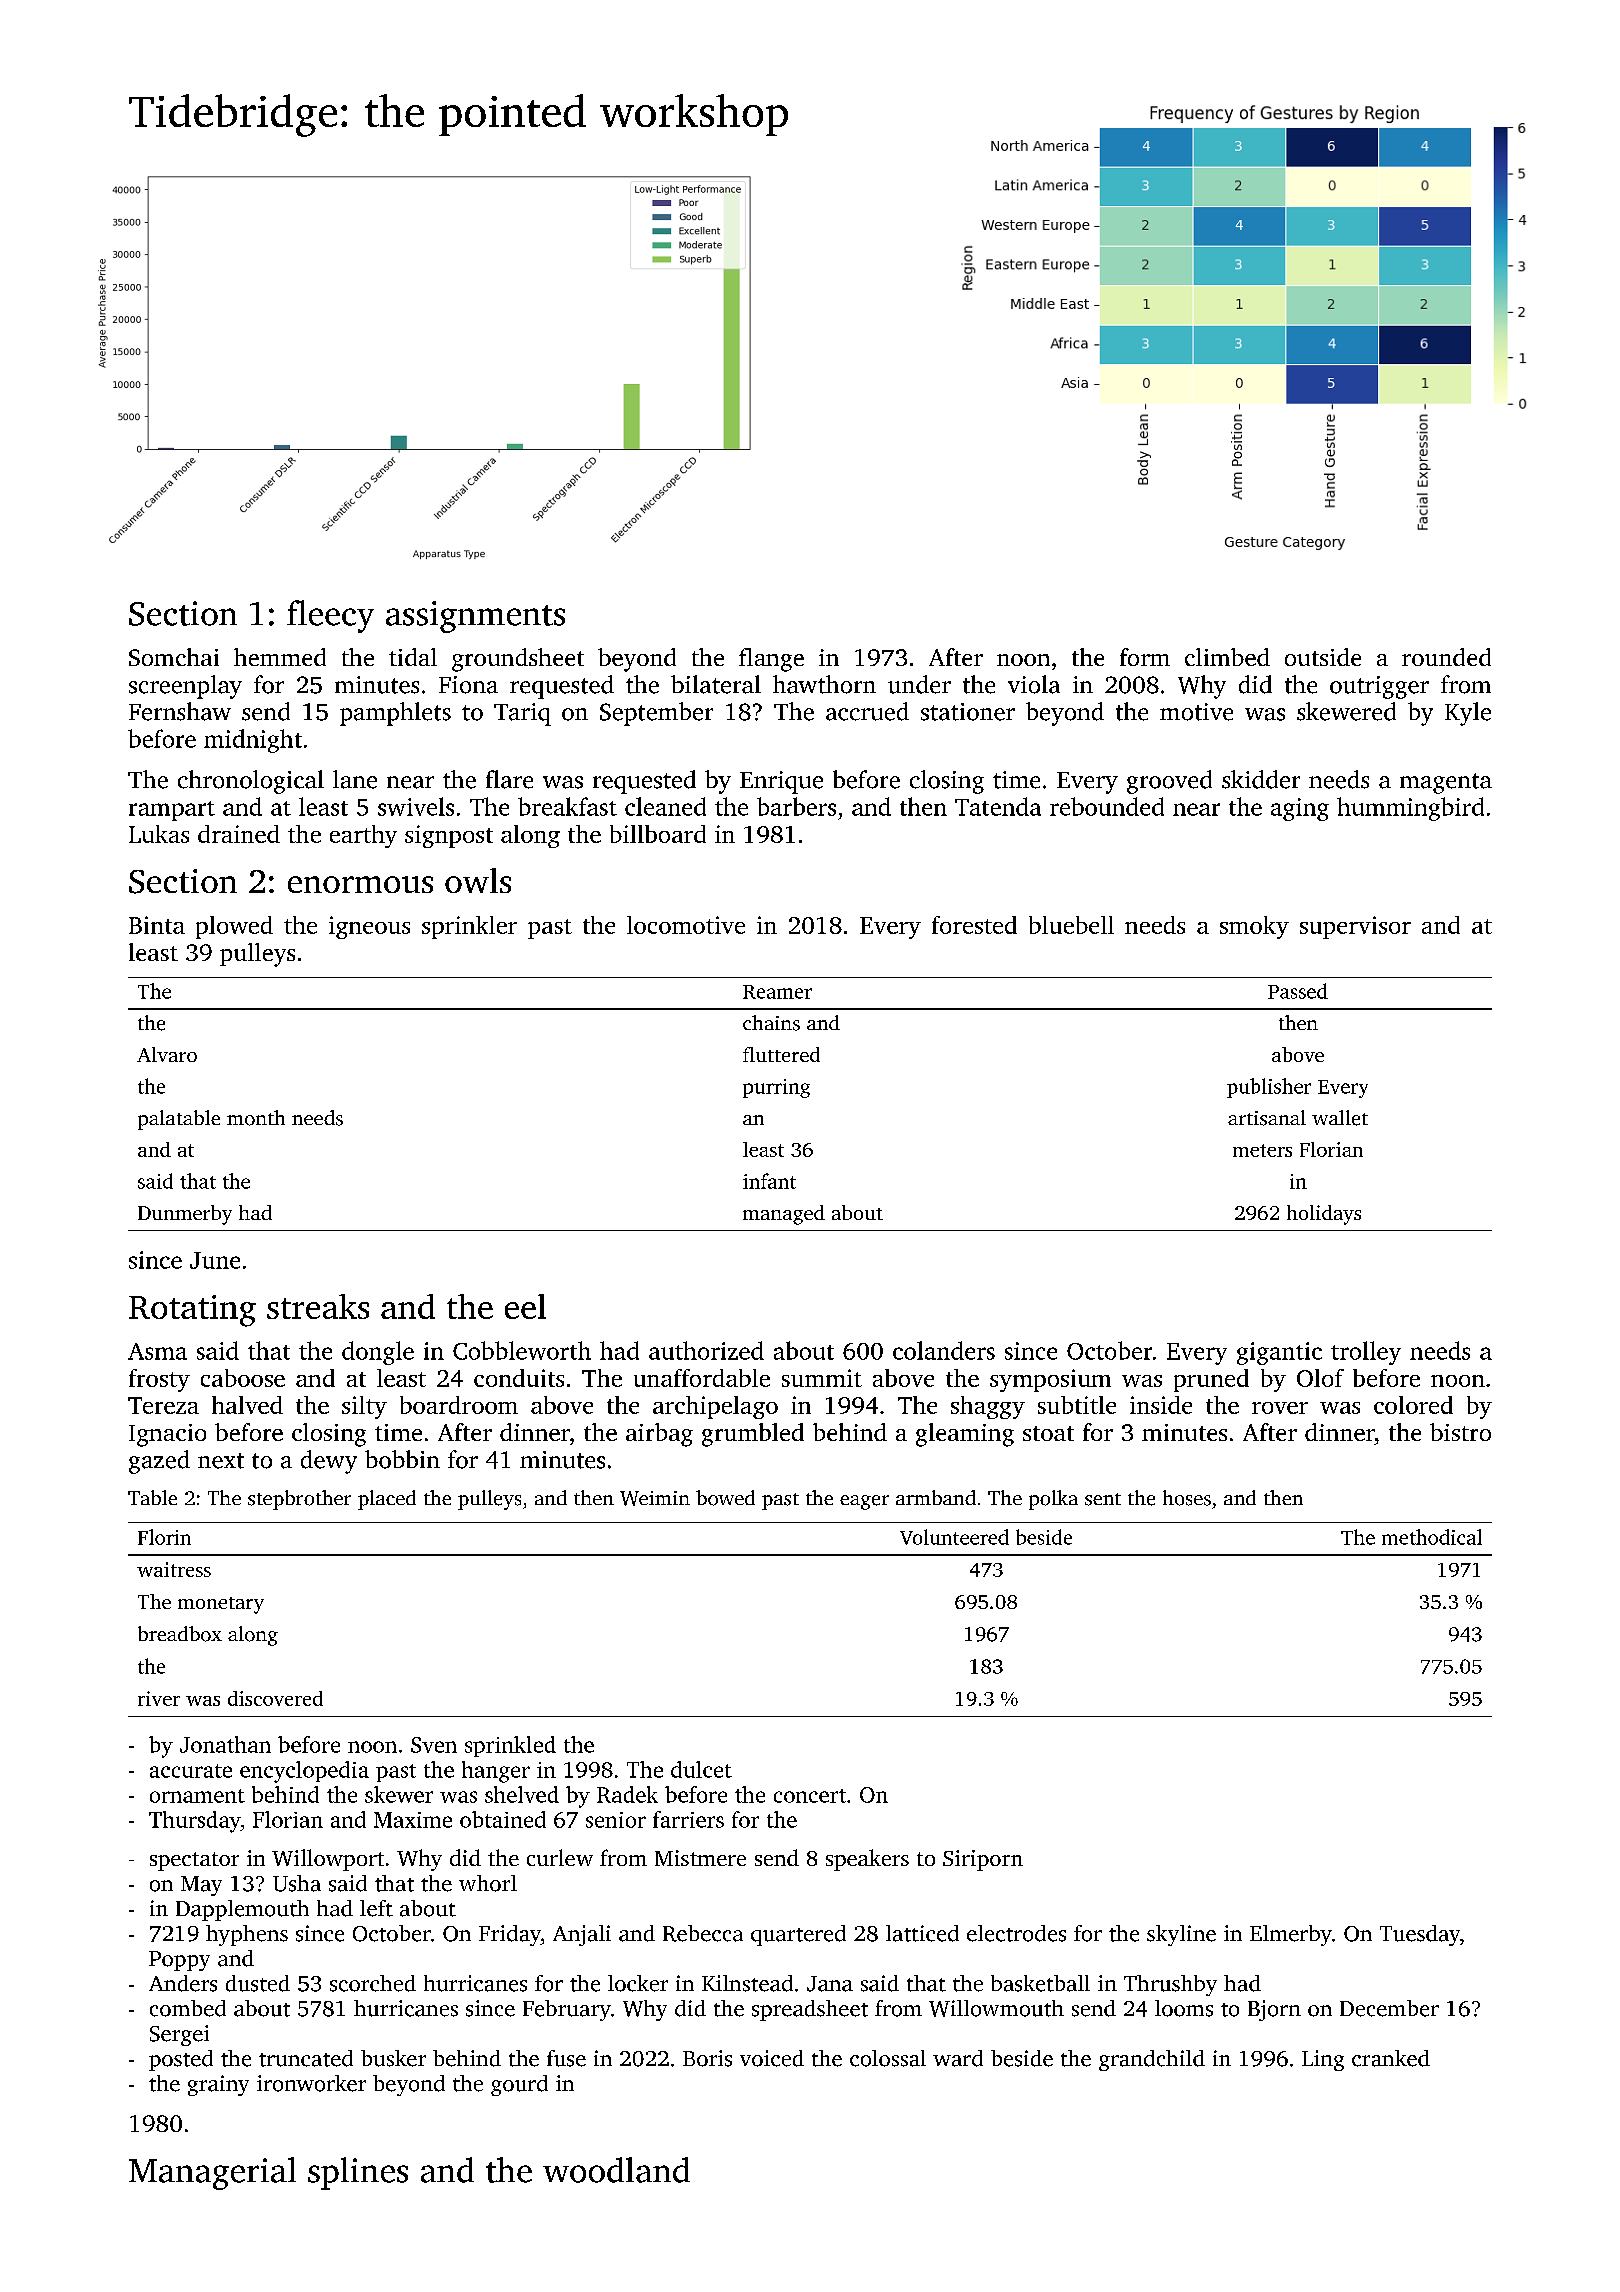 The width and height of the screenshot is (1620, 2292). I want to click on hoses, so click(1187, 1498).
